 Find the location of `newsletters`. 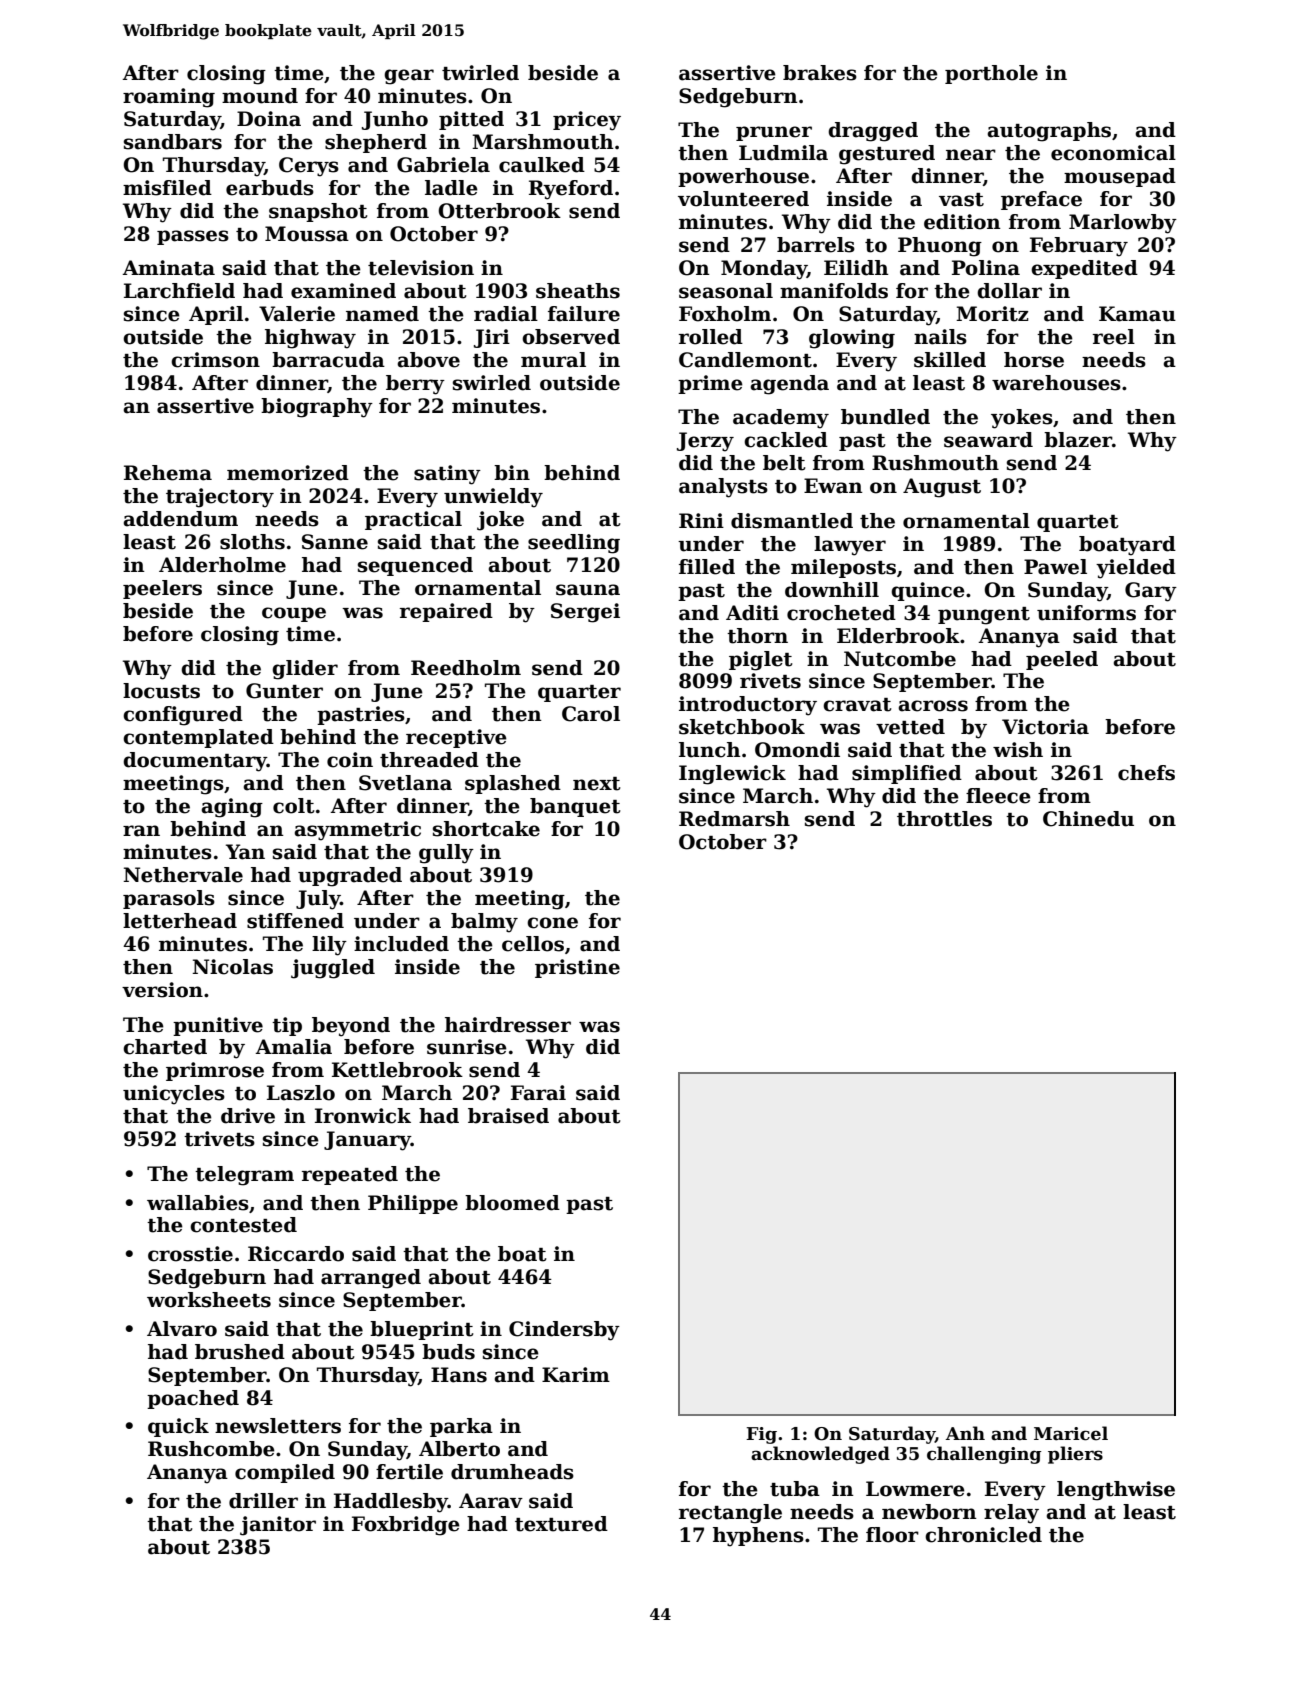

newsletters is located at coordinates (278, 1426).
